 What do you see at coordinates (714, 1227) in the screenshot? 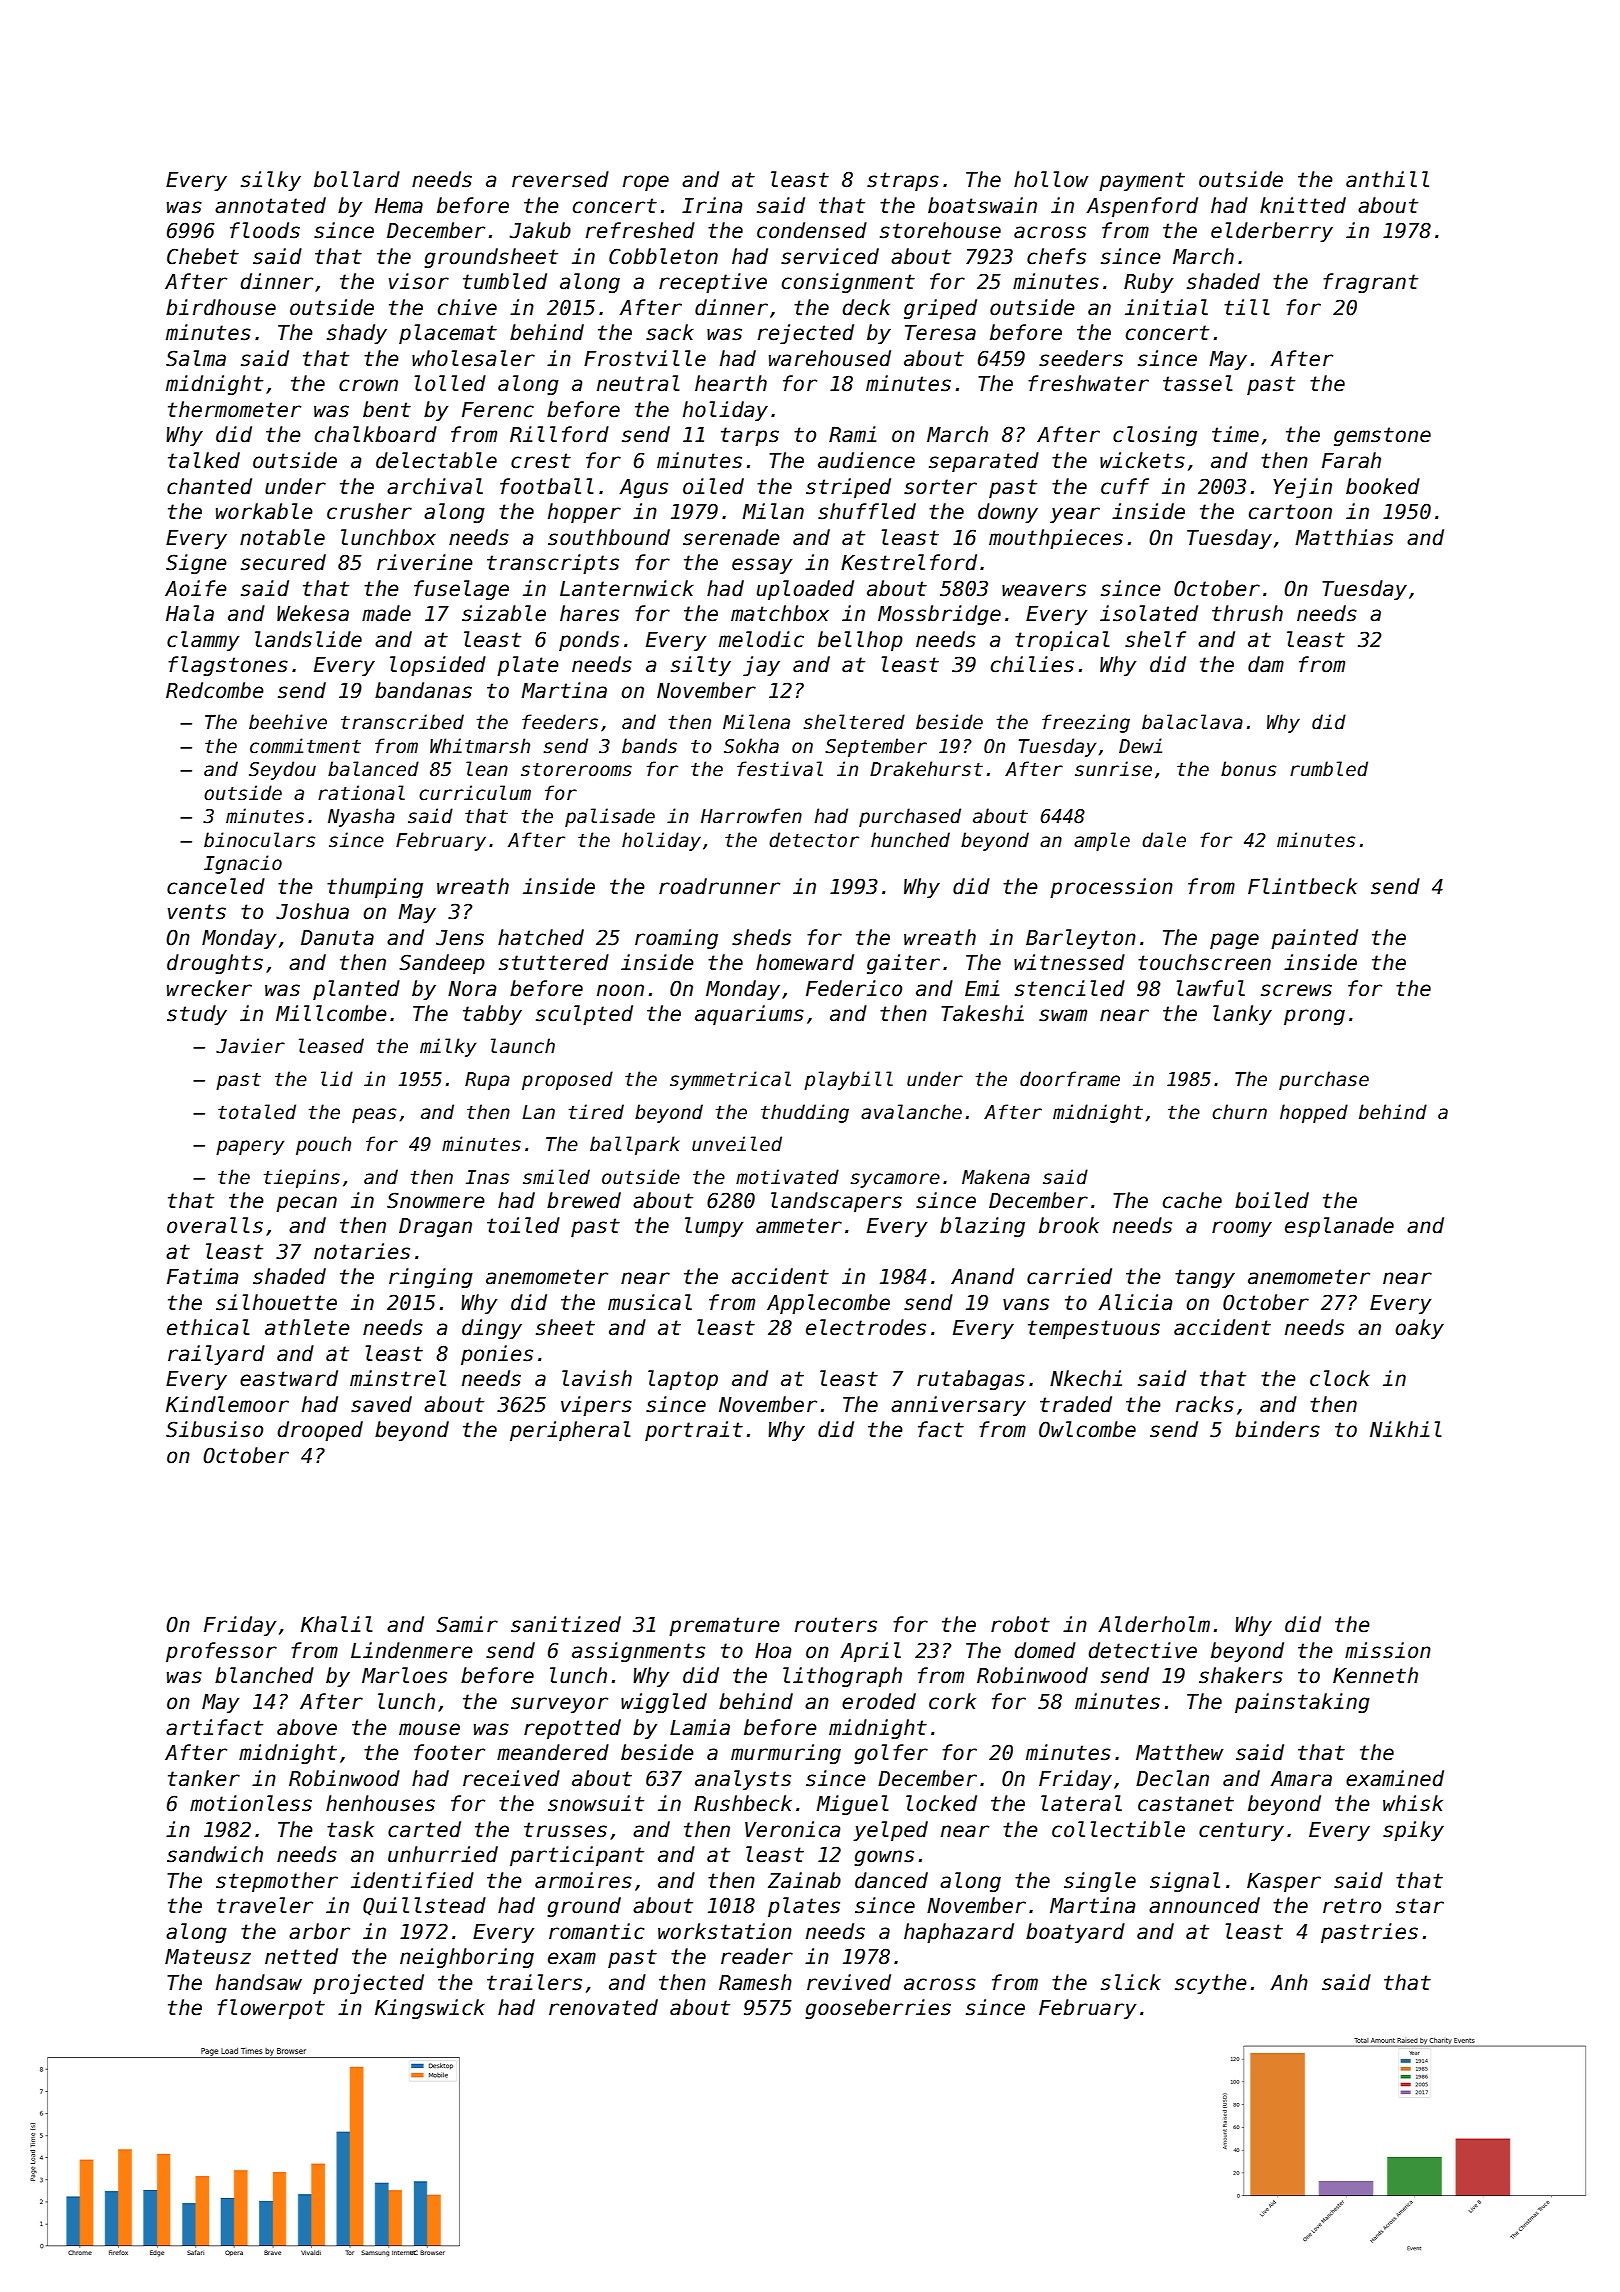
I see `lumpy` at bounding box center [714, 1227].
